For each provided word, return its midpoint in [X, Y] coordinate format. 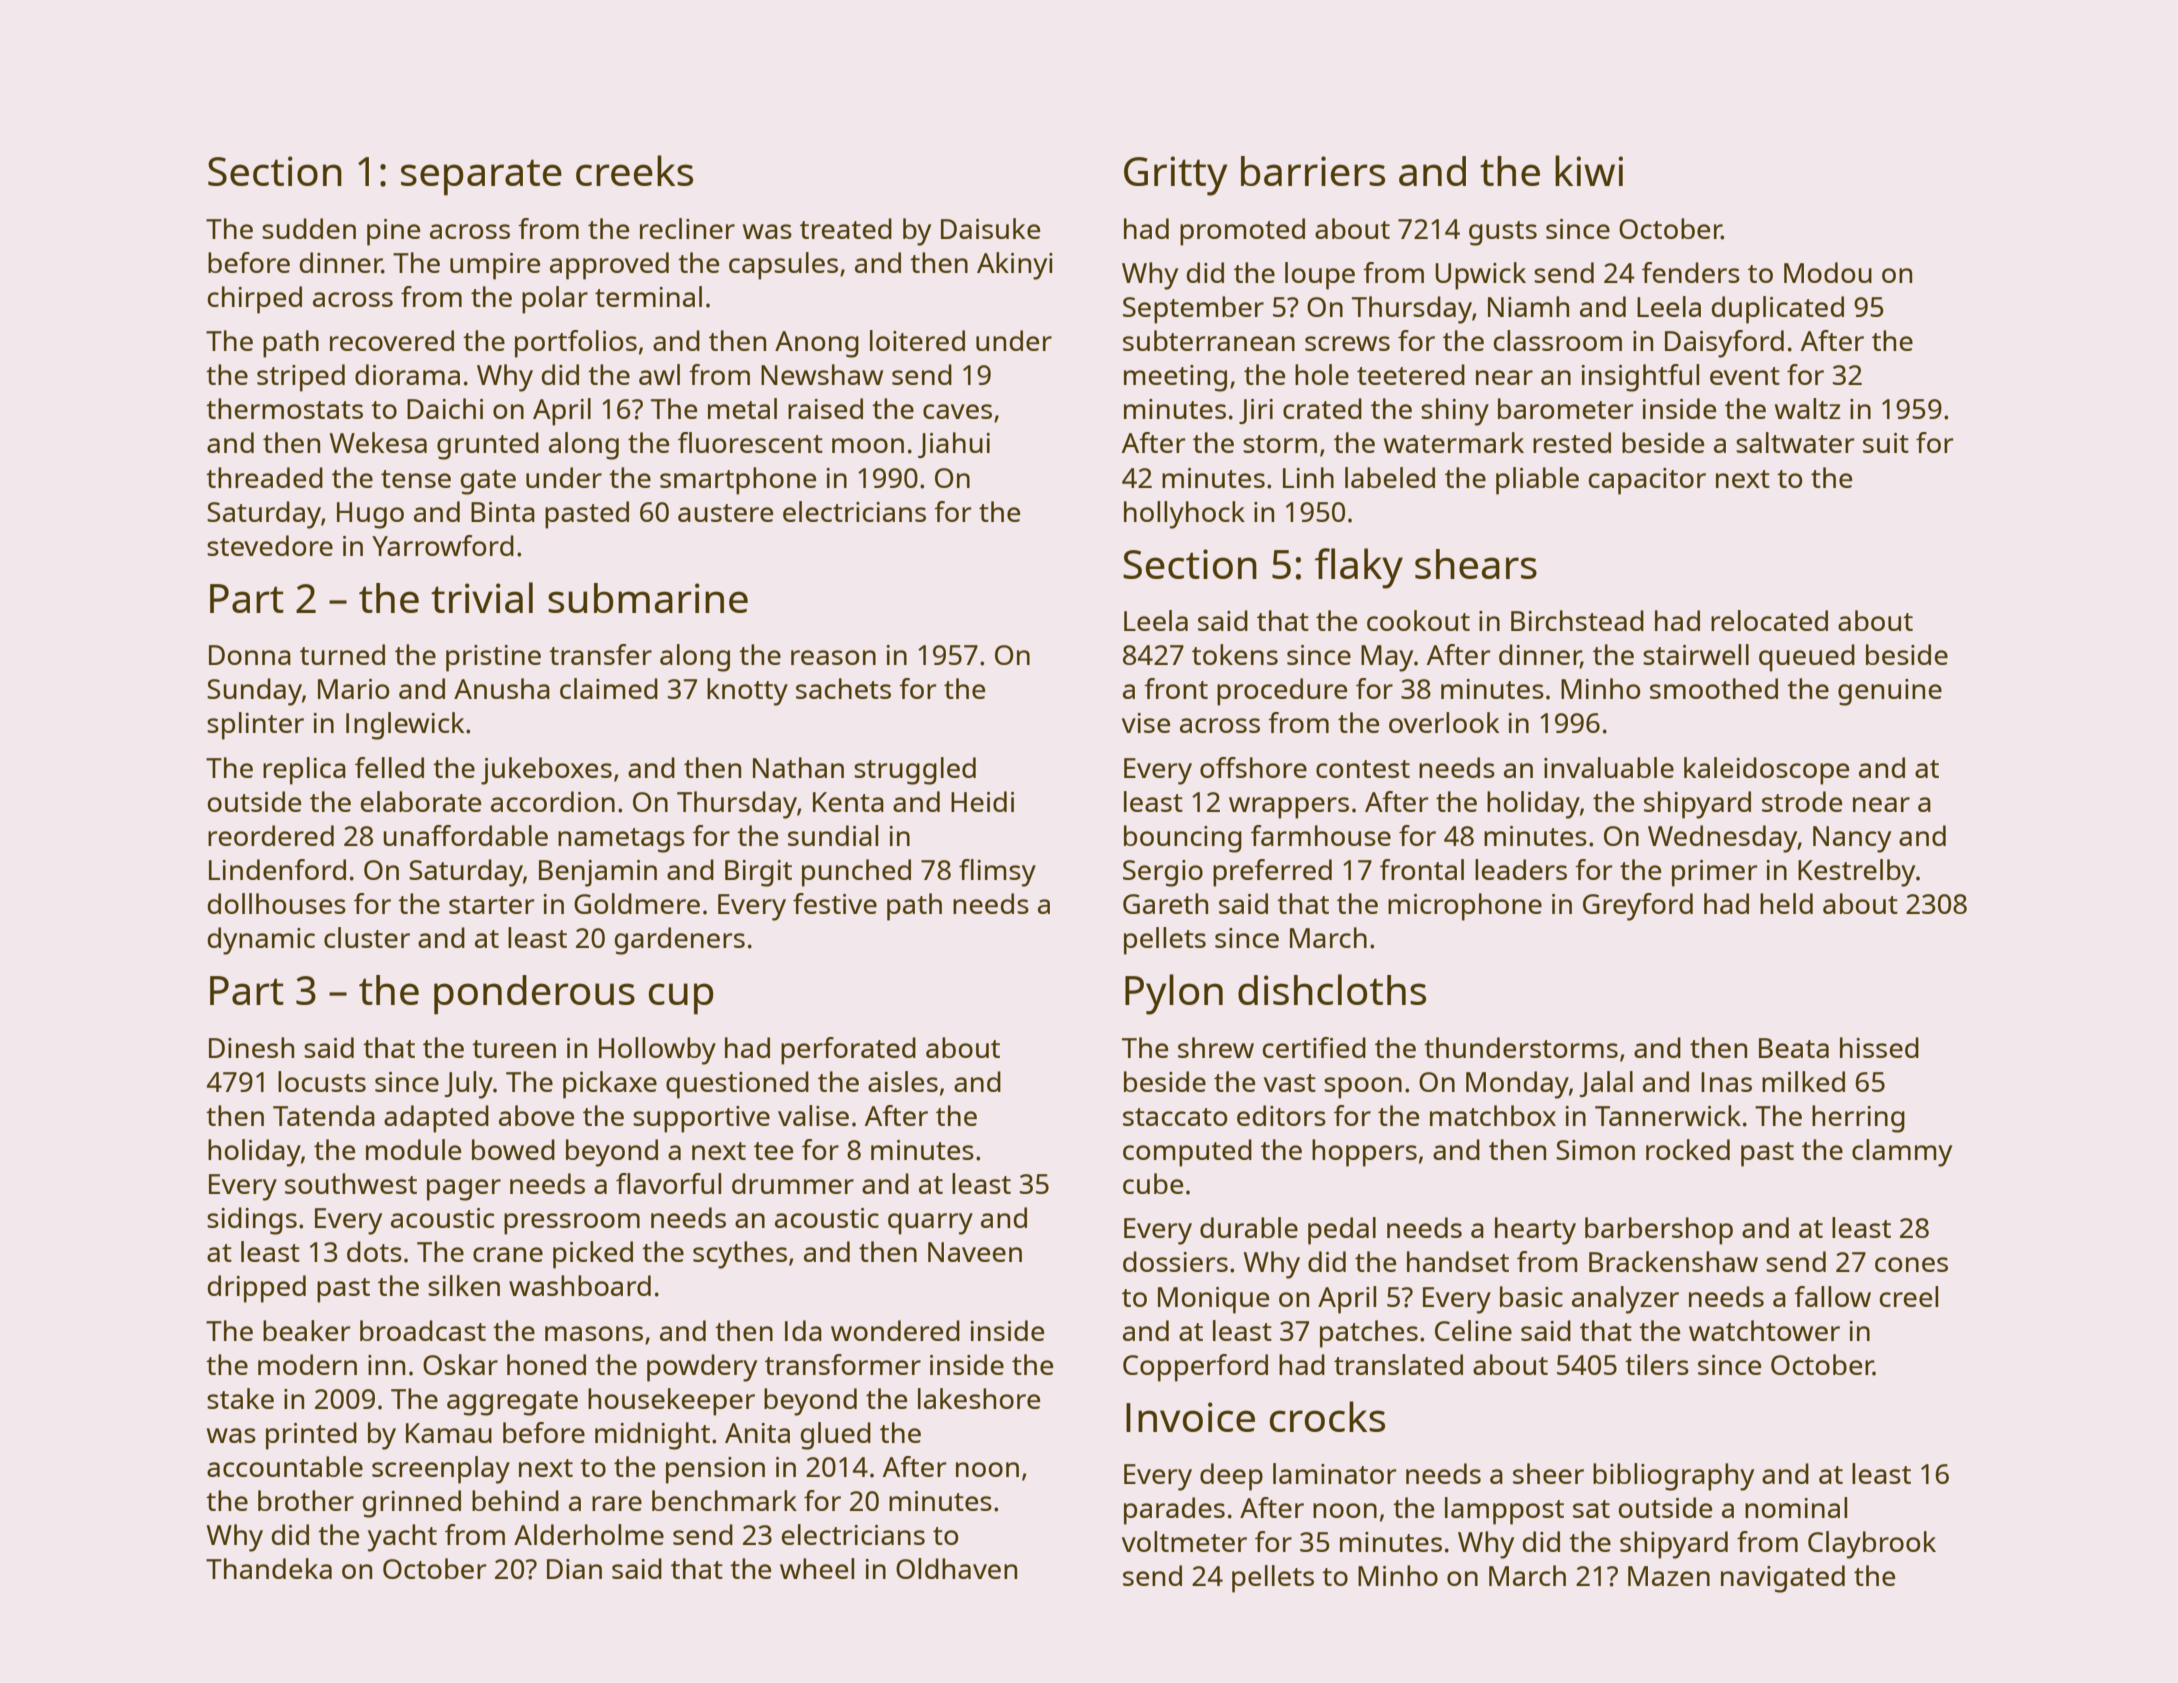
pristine [493, 658]
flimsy [997, 873]
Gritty [1176, 176]
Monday [1517, 1085]
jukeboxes [546, 771]
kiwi [1589, 170]
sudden [309, 228]
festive [835, 903]
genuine [1890, 692]
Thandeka [269, 1568]
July [469, 1085]
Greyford [1638, 907]
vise [1146, 723]
